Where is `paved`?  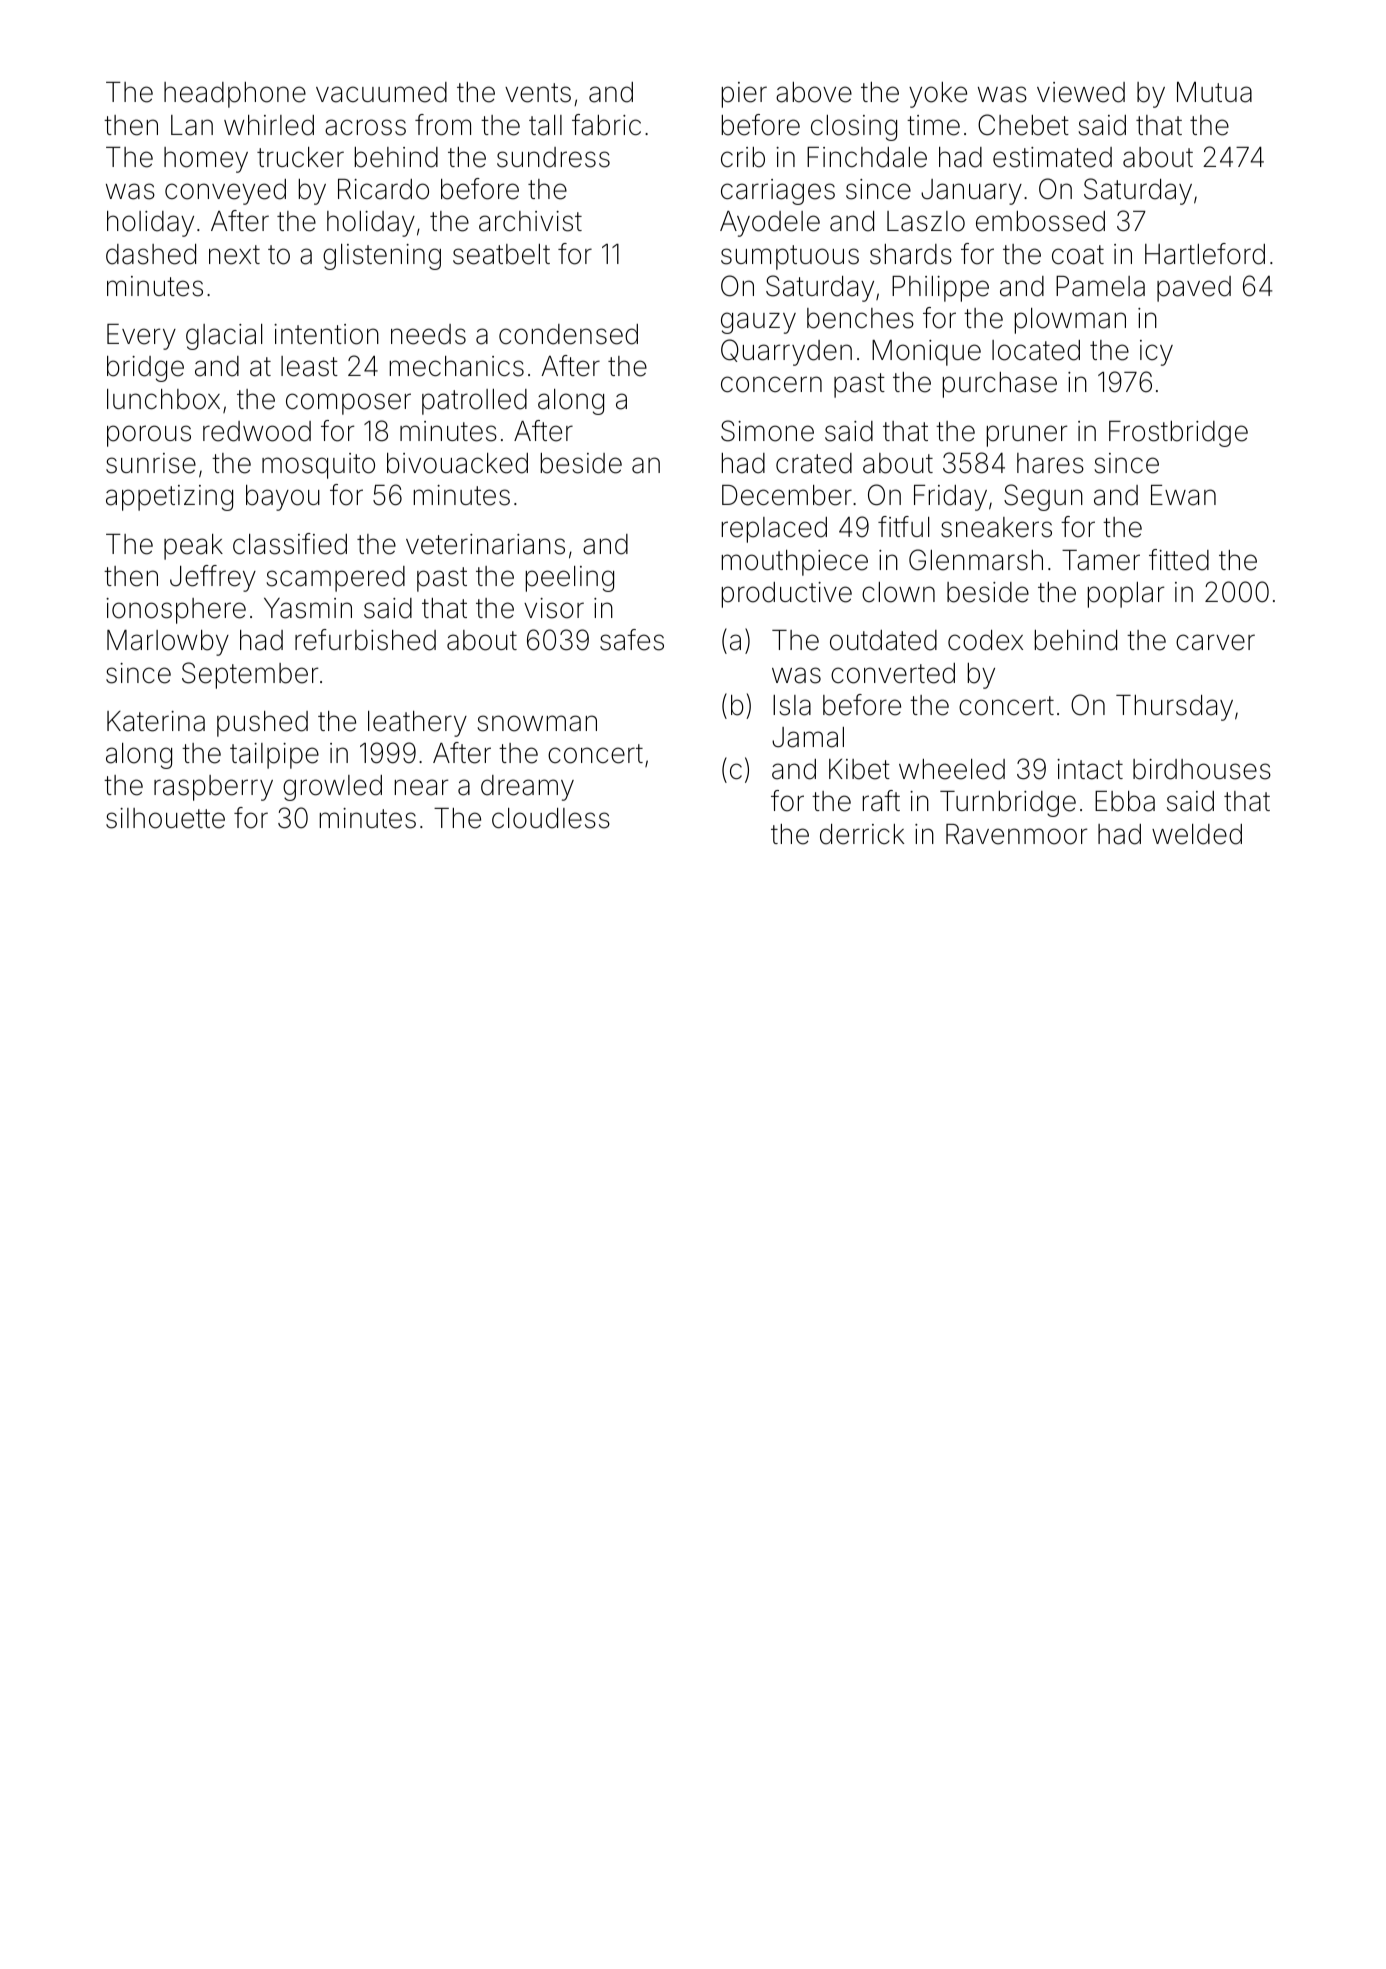 paved is located at coordinates (1194, 289).
